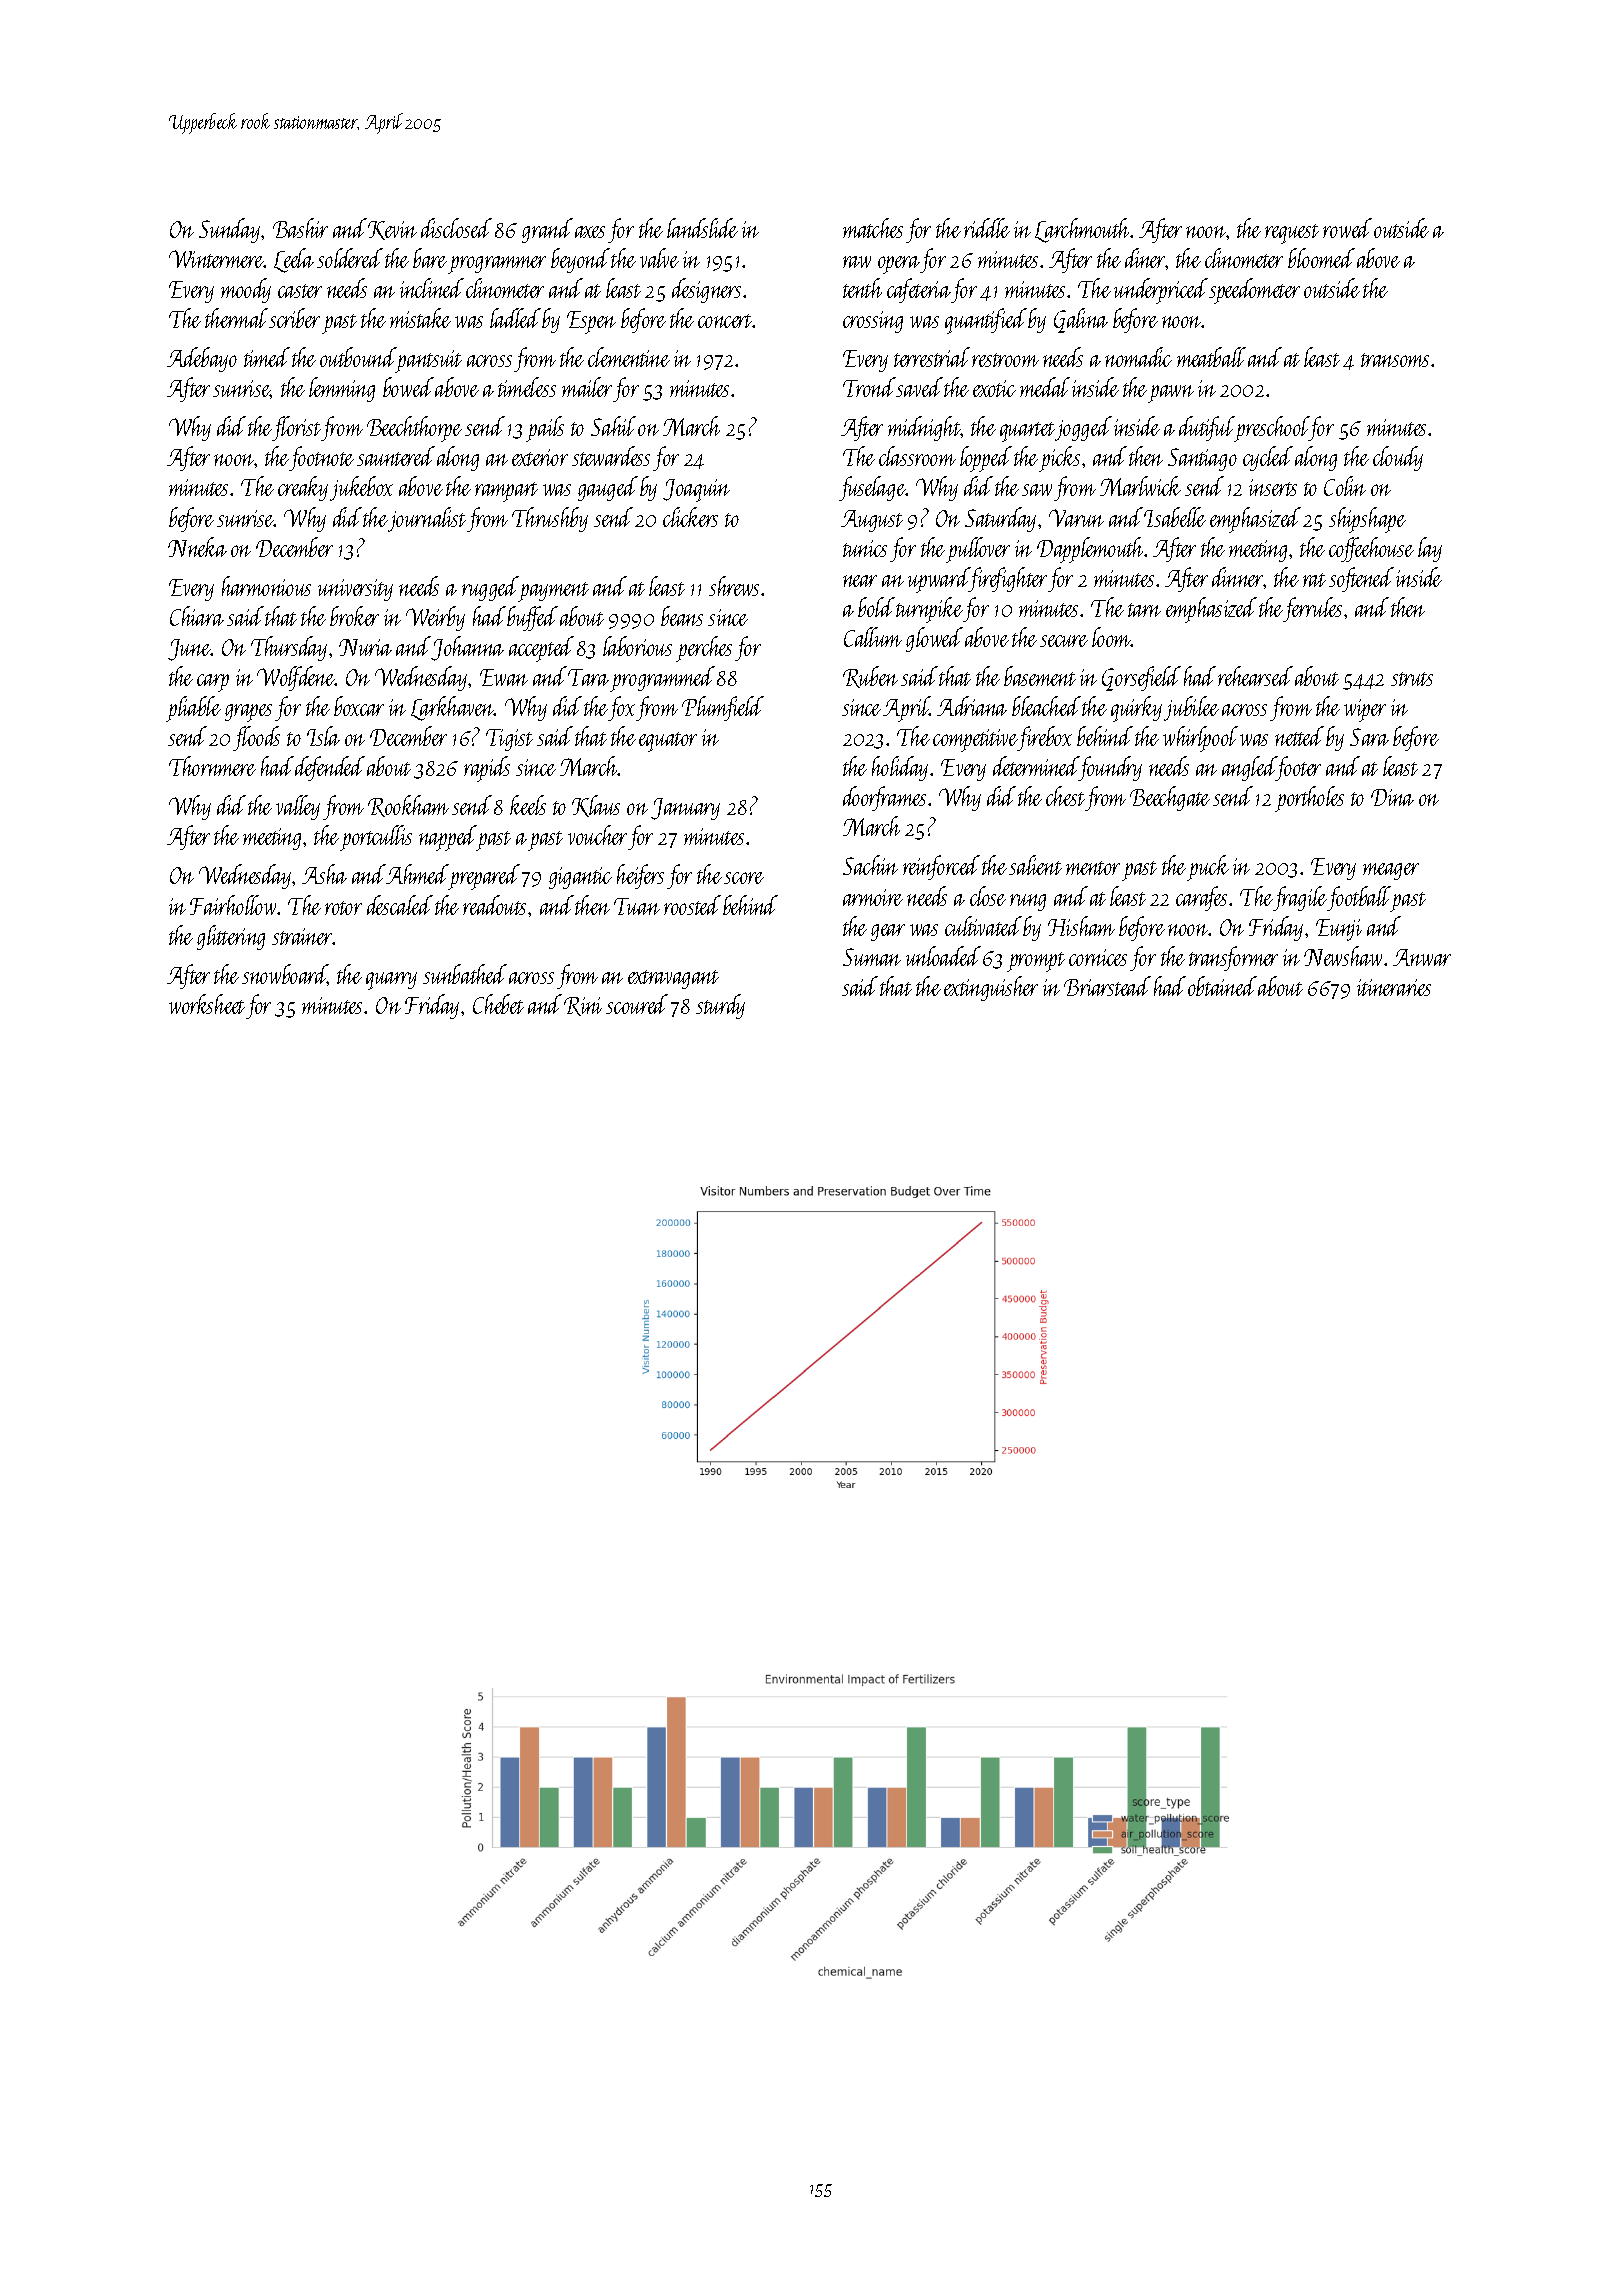 The height and width of the image is (2292, 1620). What do you see at coordinates (207, 1004) in the image?
I see `worksheet` at bounding box center [207, 1004].
